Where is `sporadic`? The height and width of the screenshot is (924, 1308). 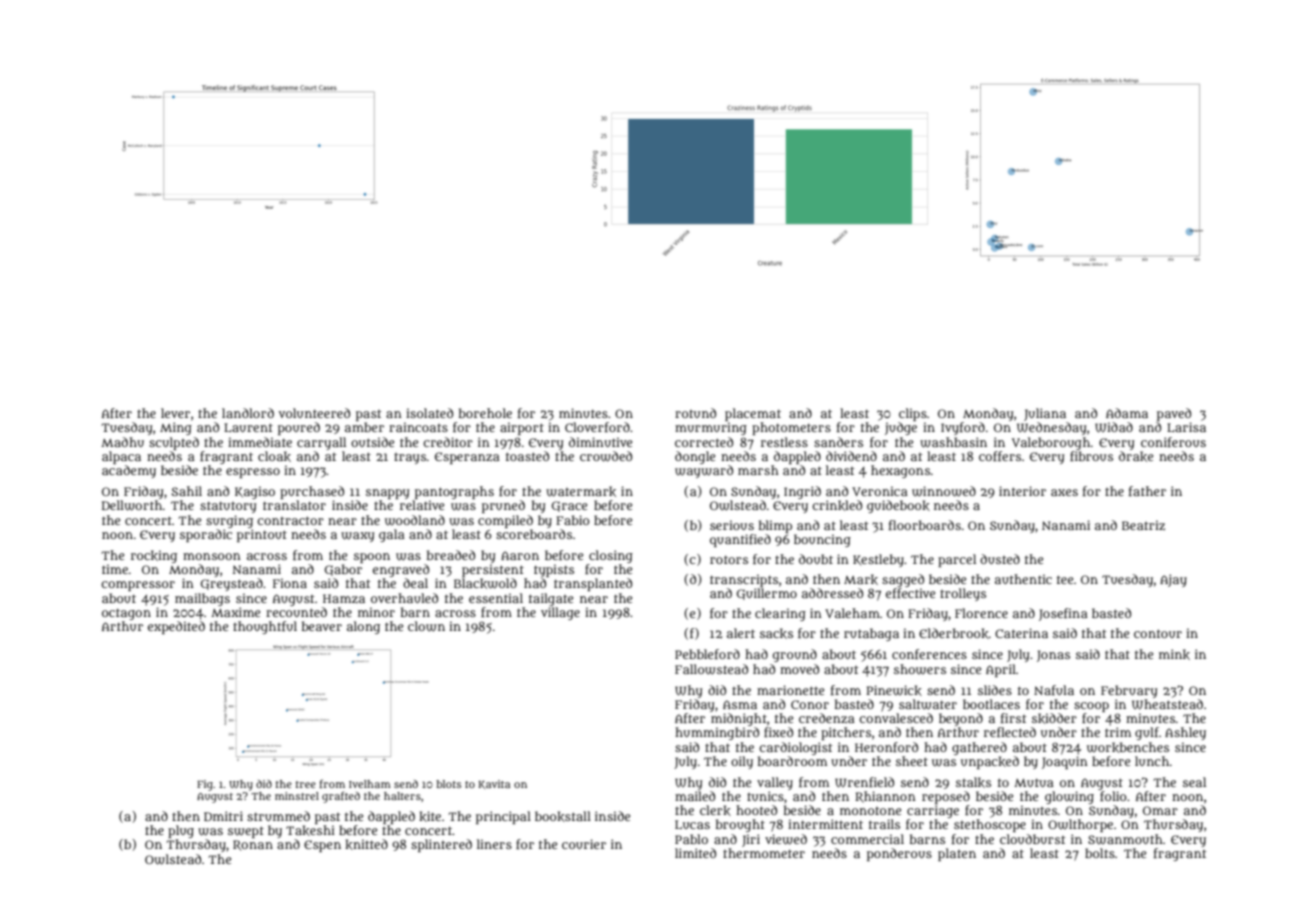
sporadic is located at coordinates (206, 535).
